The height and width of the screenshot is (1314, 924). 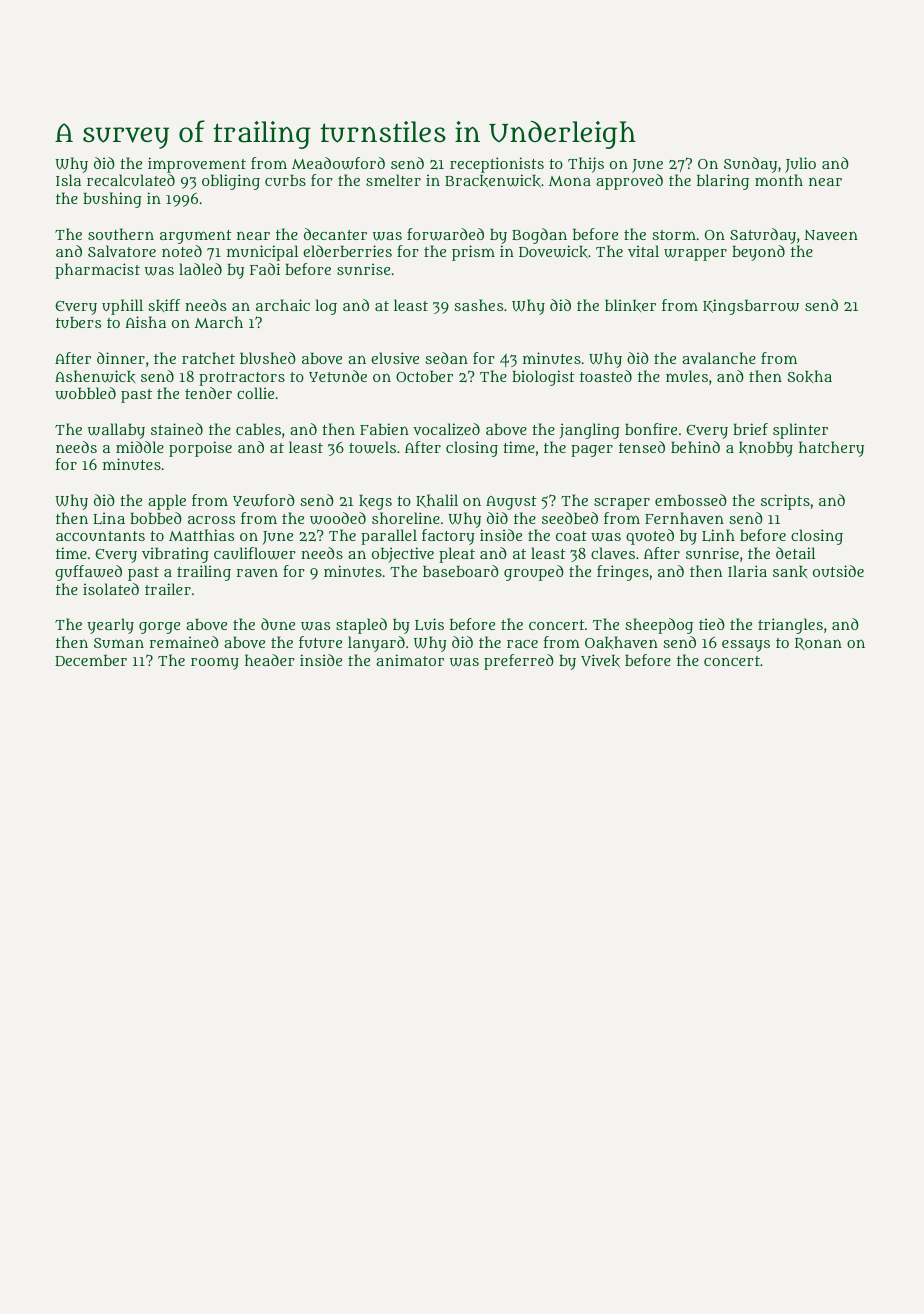 What do you see at coordinates (215, 663) in the screenshot?
I see `roomy` at bounding box center [215, 663].
